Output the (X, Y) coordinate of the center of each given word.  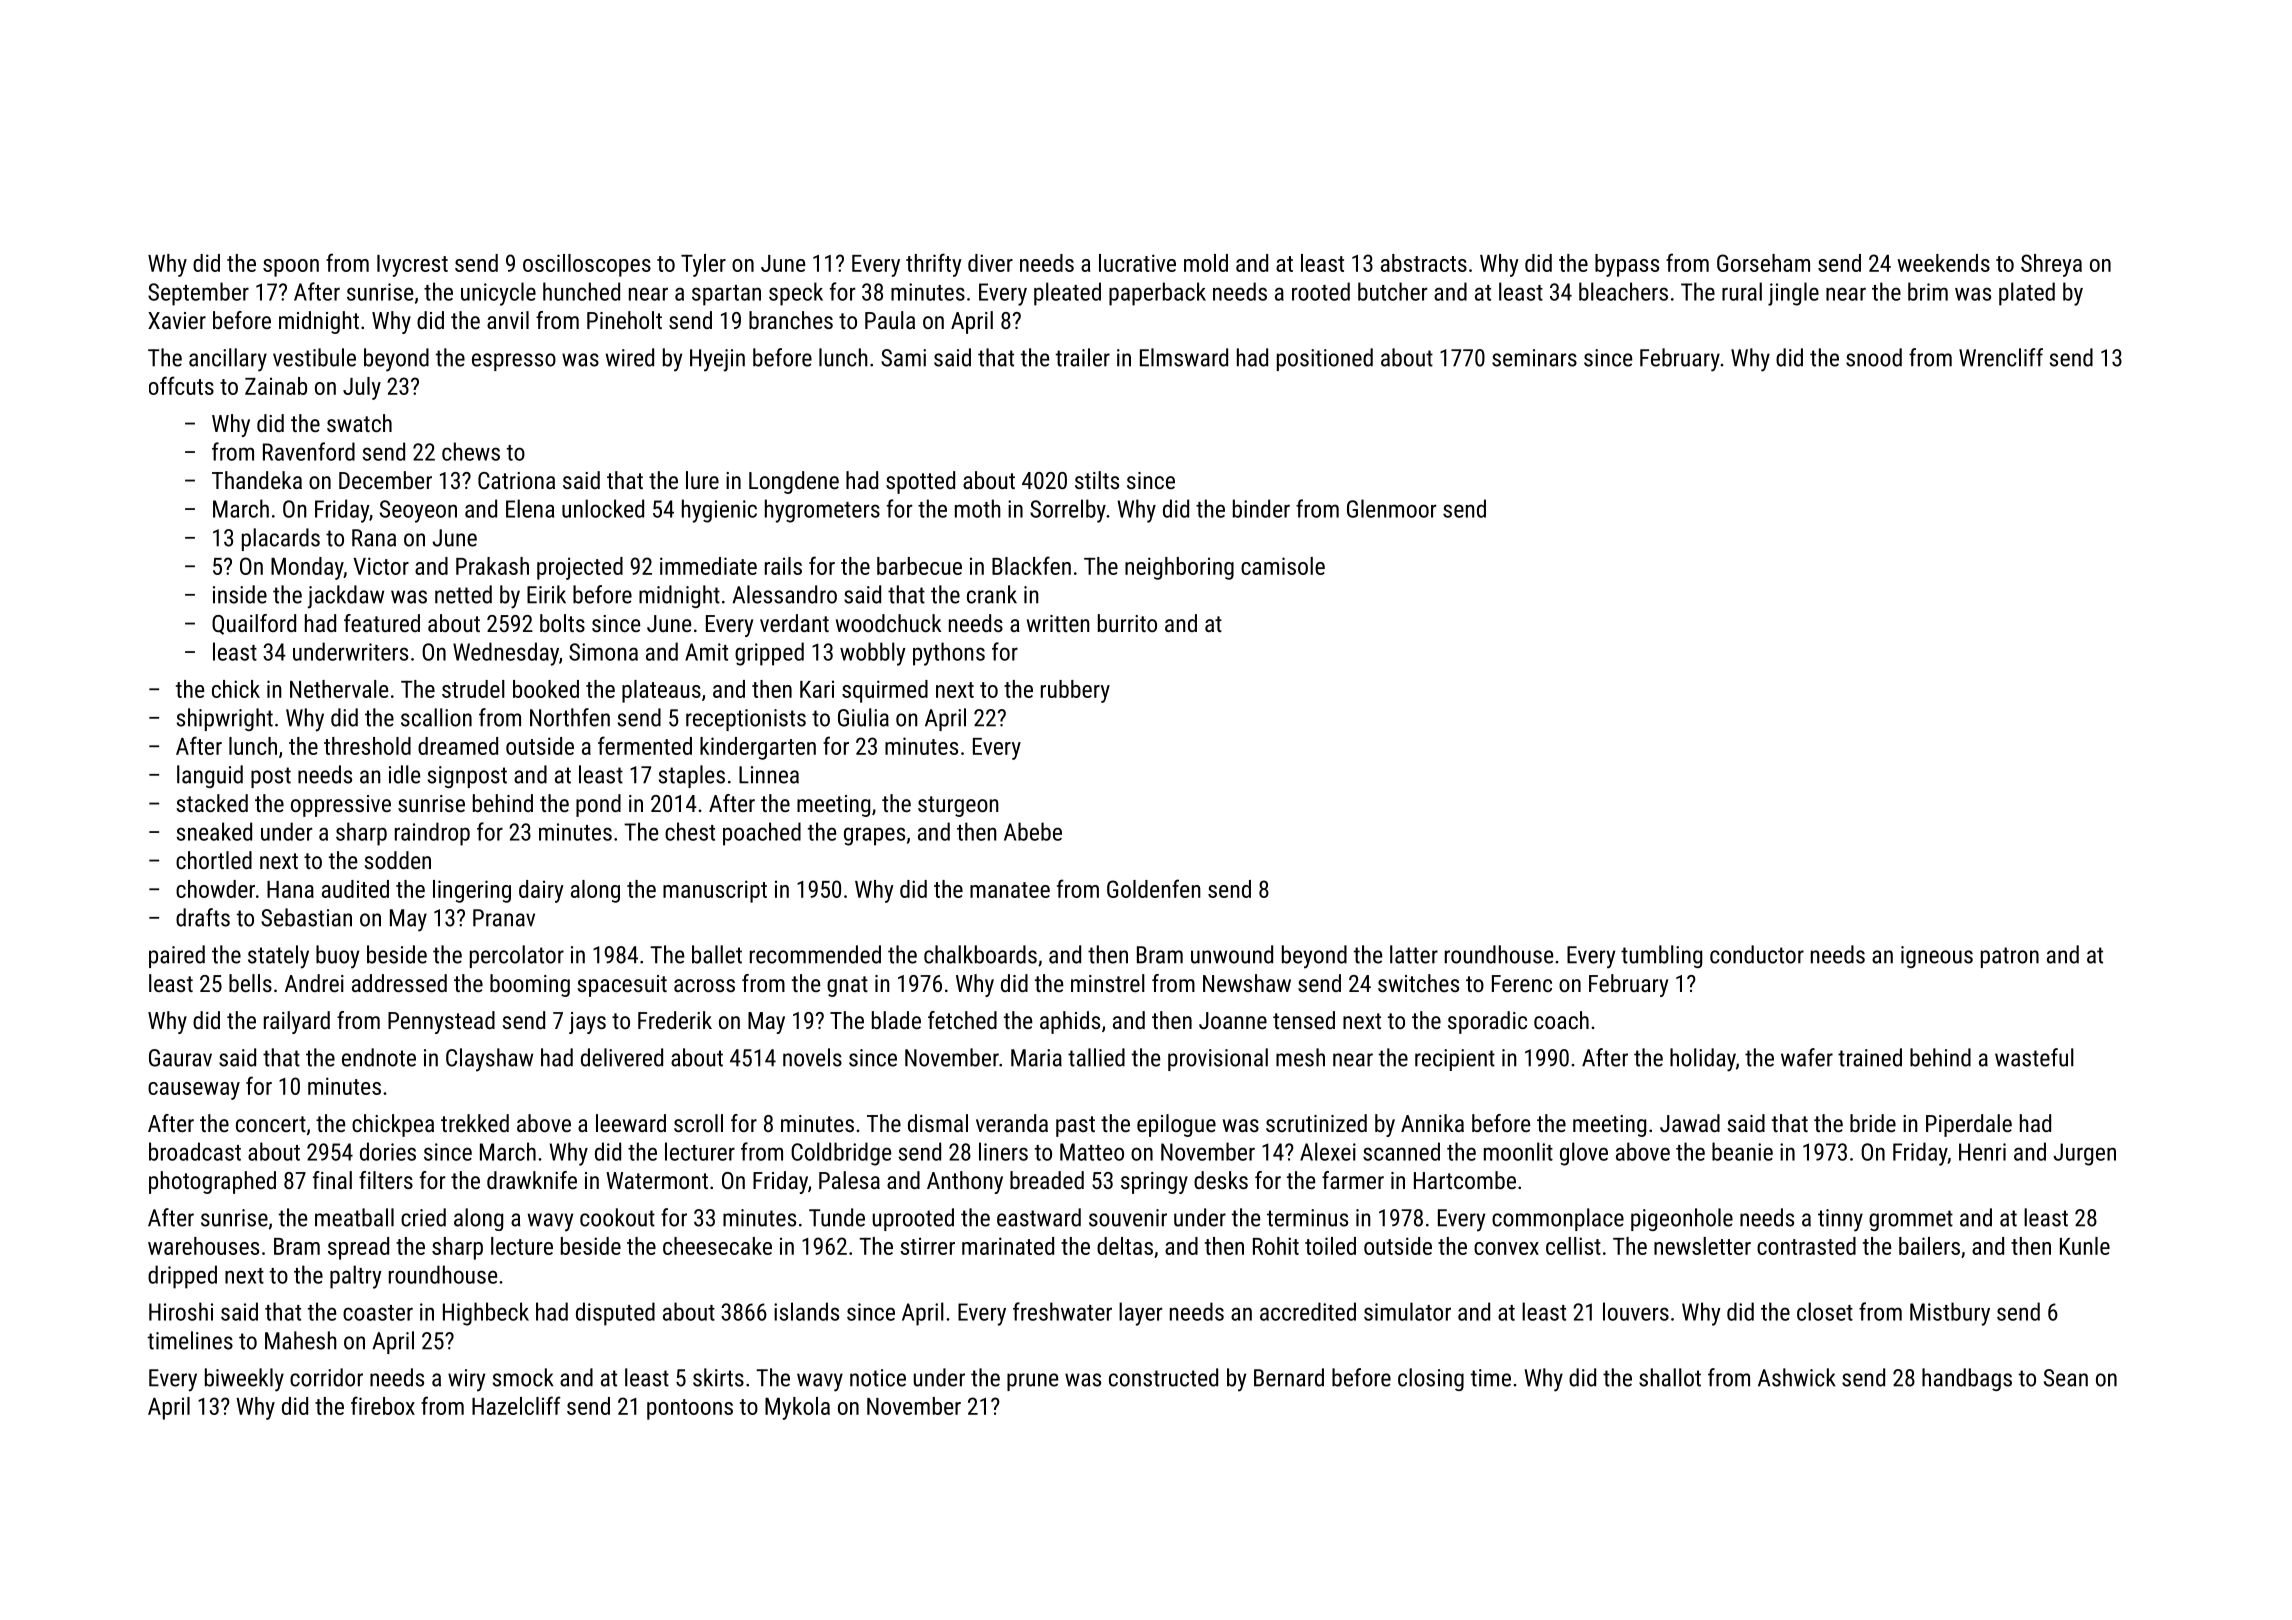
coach (1561, 1020)
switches (1418, 983)
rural (1742, 291)
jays (587, 1023)
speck (796, 294)
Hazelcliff (516, 1405)
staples (692, 776)
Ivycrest (412, 266)
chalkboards (980, 954)
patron (2010, 957)
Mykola (797, 1408)
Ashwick (1797, 1377)
